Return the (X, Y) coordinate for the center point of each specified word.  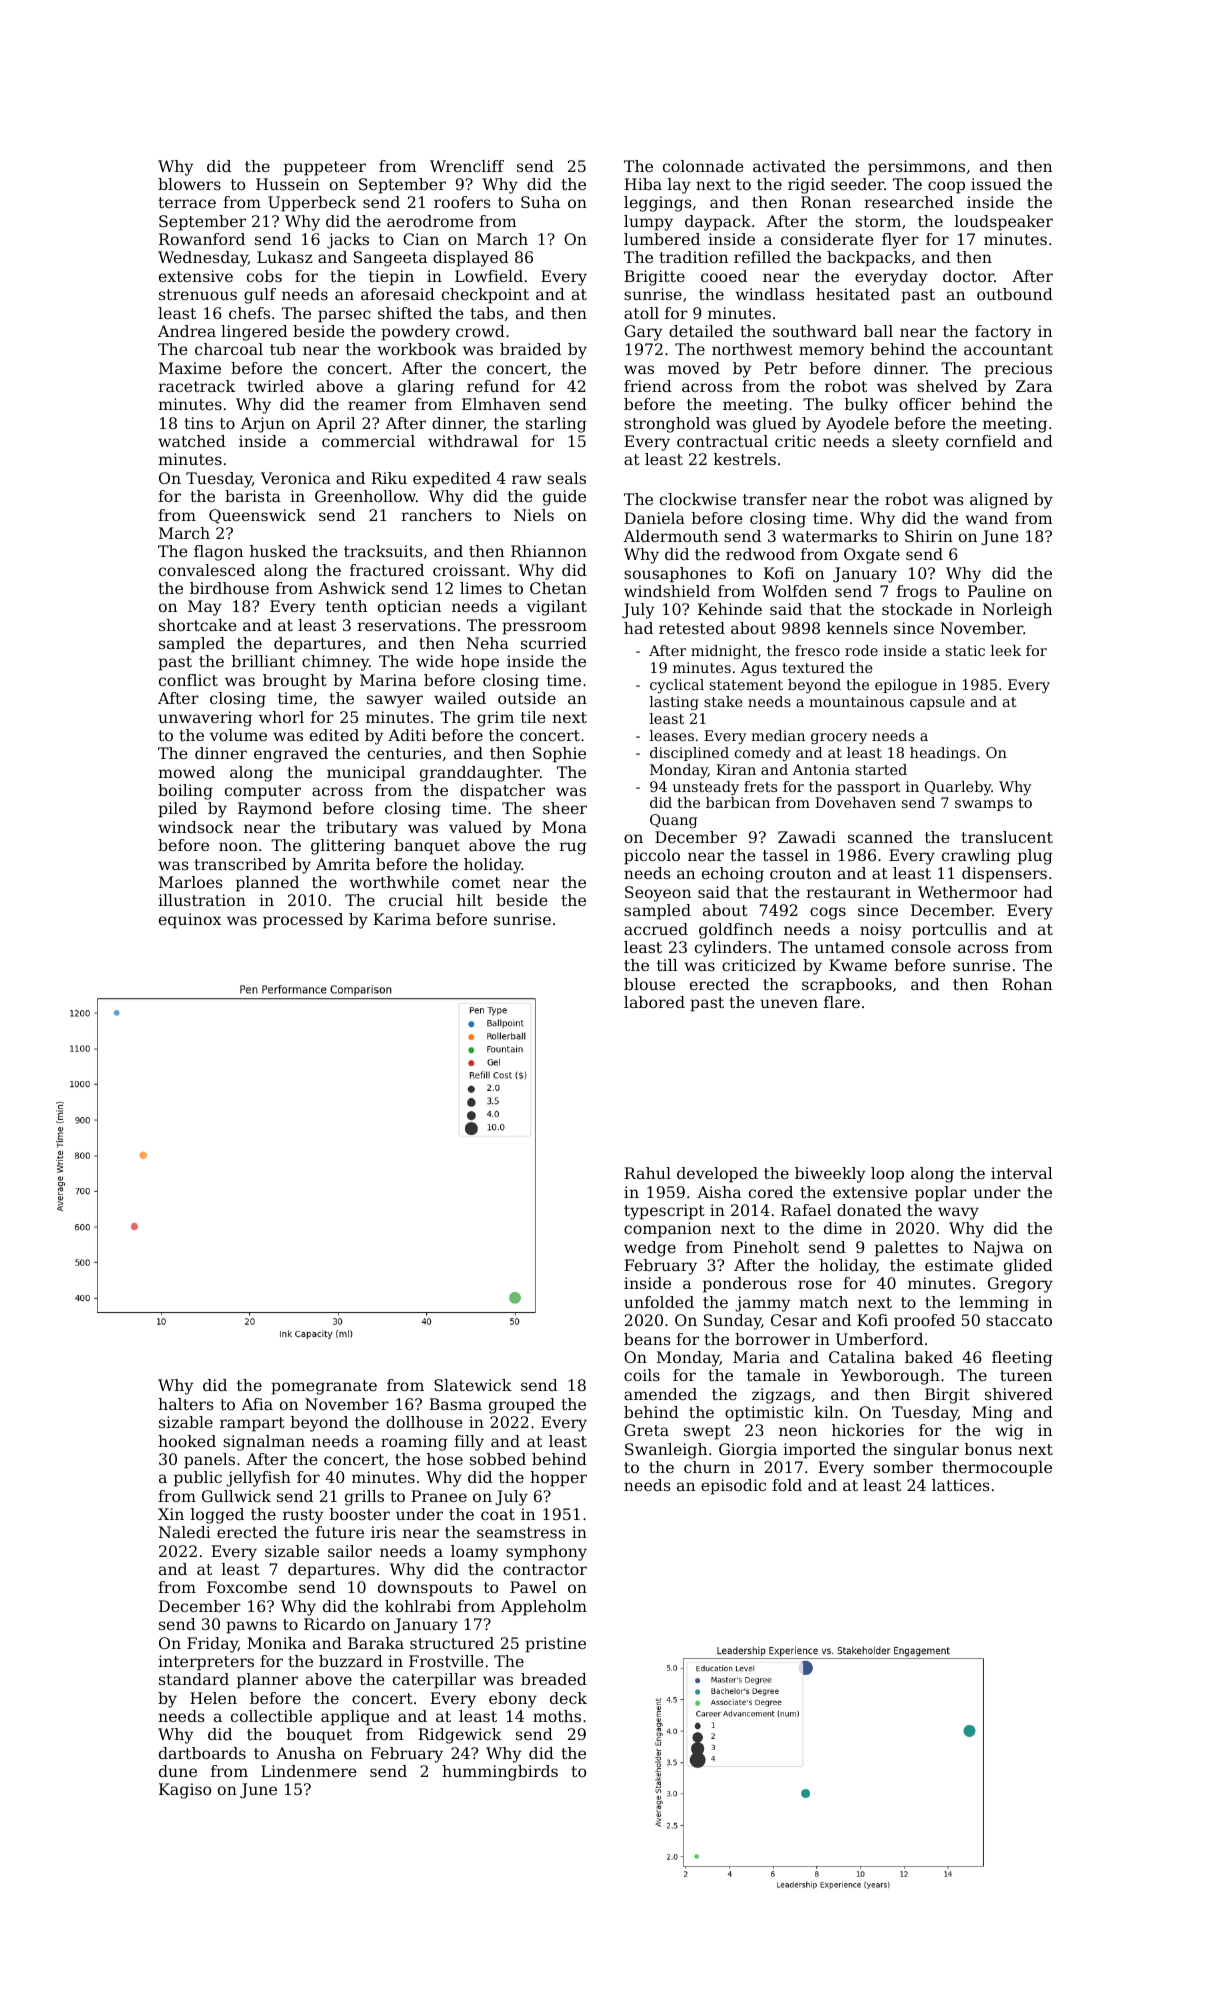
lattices (961, 1485)
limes (481, 588)
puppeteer (325, 168)
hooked (187, 1441)
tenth (346, 606)
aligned (999, 501)
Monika (276, 1643)
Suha (540, 202)
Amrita (343, 864)
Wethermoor (967, 892)
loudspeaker (1004, 223)
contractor (545, 1569)
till (667, 965)
